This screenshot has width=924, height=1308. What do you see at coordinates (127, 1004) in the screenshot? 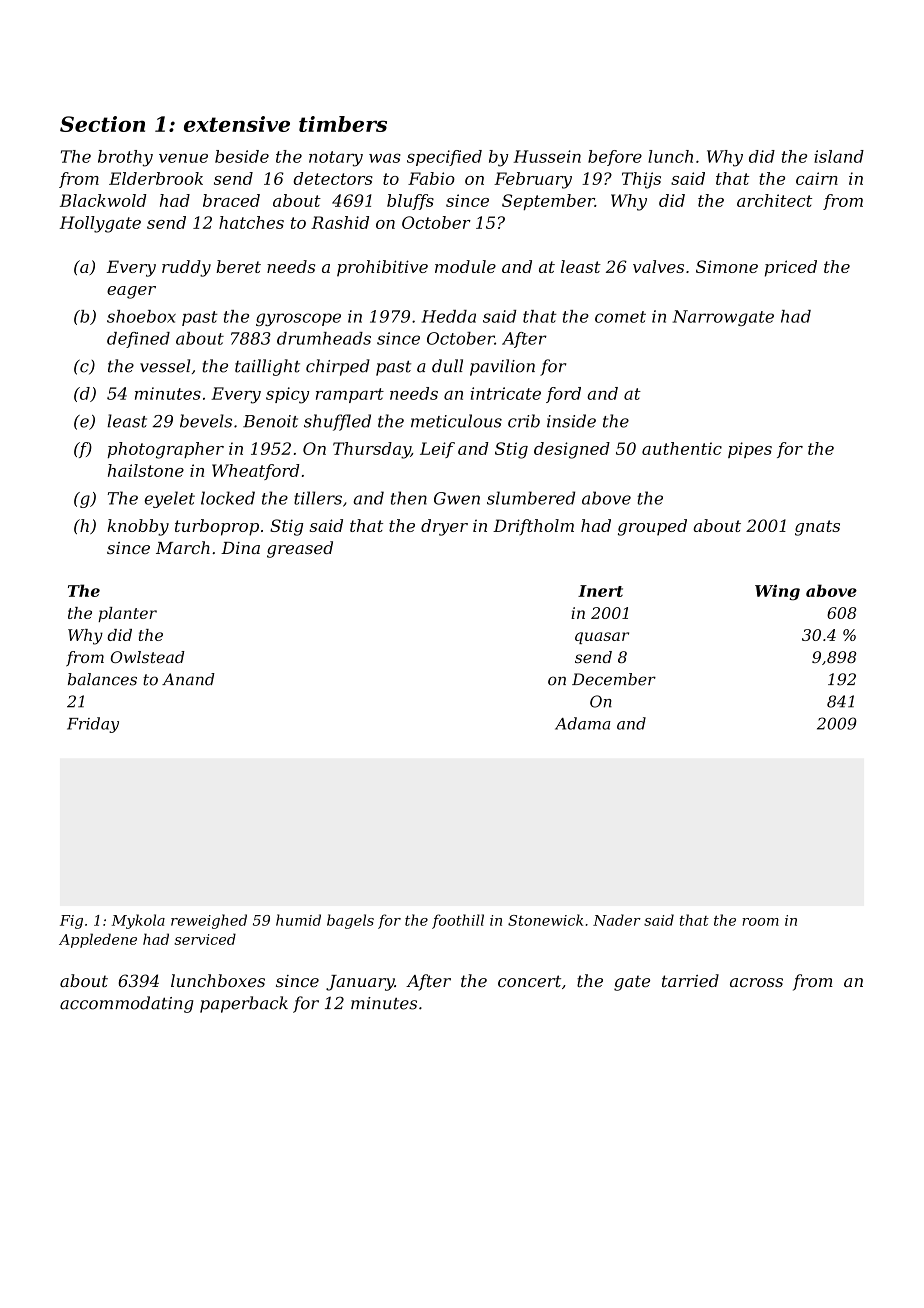
I see `accommodating` at bounding box center [127, 1004].
